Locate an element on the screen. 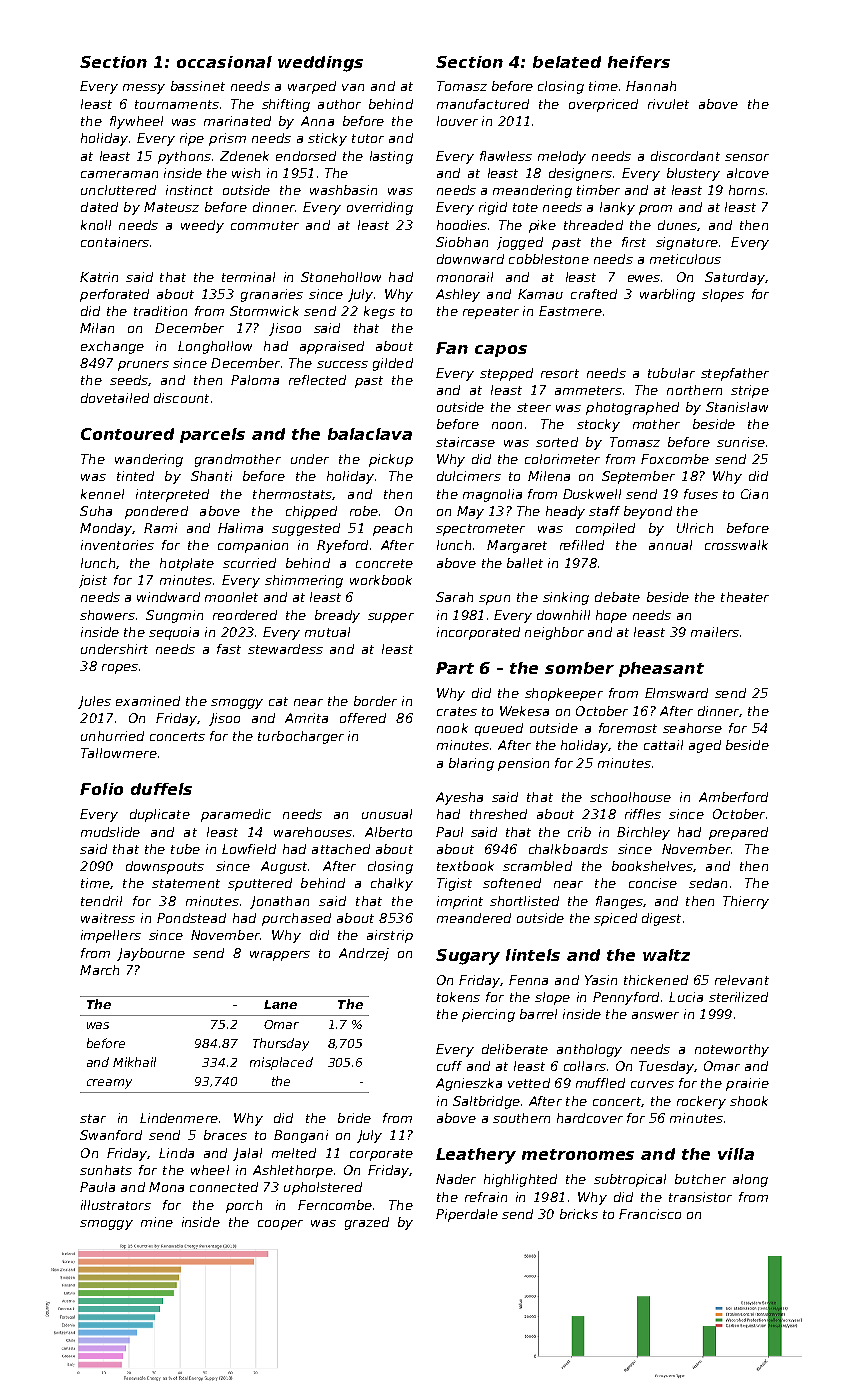  pension is located at coordinates (523, 764).
